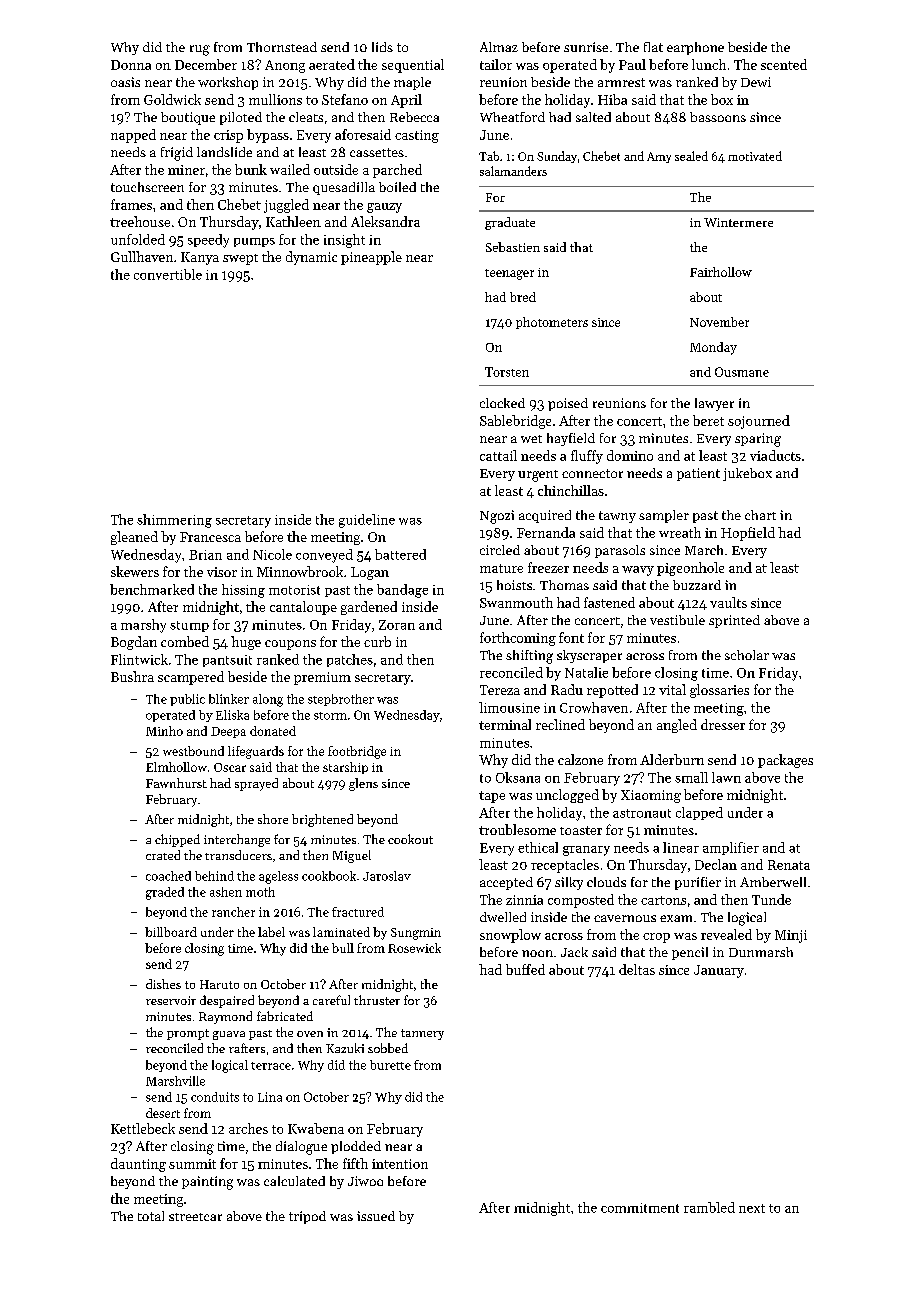 The height and width of the page is (1308, 924). I want to click on conduits, so click(215, 1097).
